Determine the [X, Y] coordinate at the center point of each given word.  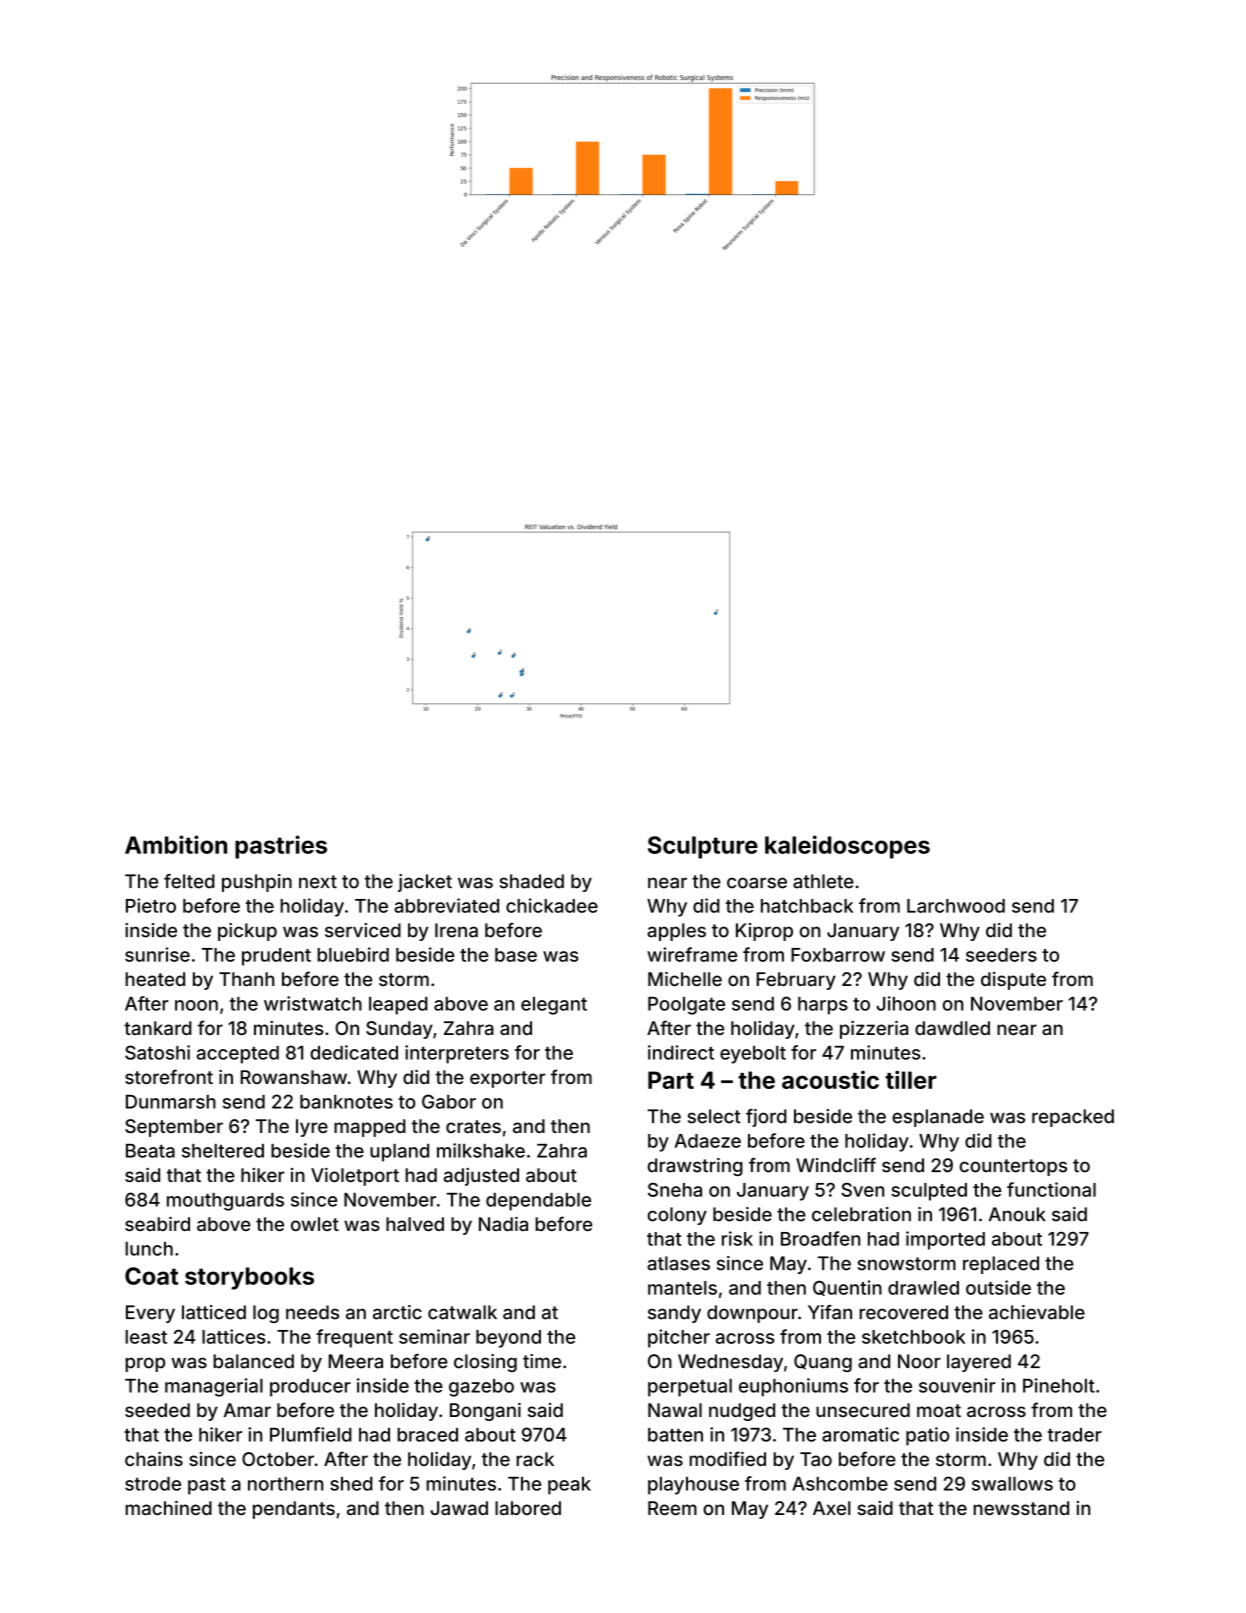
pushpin [257, 883]
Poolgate [686, 1006]
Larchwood [956, 906]
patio [927, 1436]
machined [168, 1508]
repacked [1073, 1118]
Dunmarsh [171, 1101]
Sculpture [703, 847]
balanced [253, 1361]
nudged [742, 1412]
